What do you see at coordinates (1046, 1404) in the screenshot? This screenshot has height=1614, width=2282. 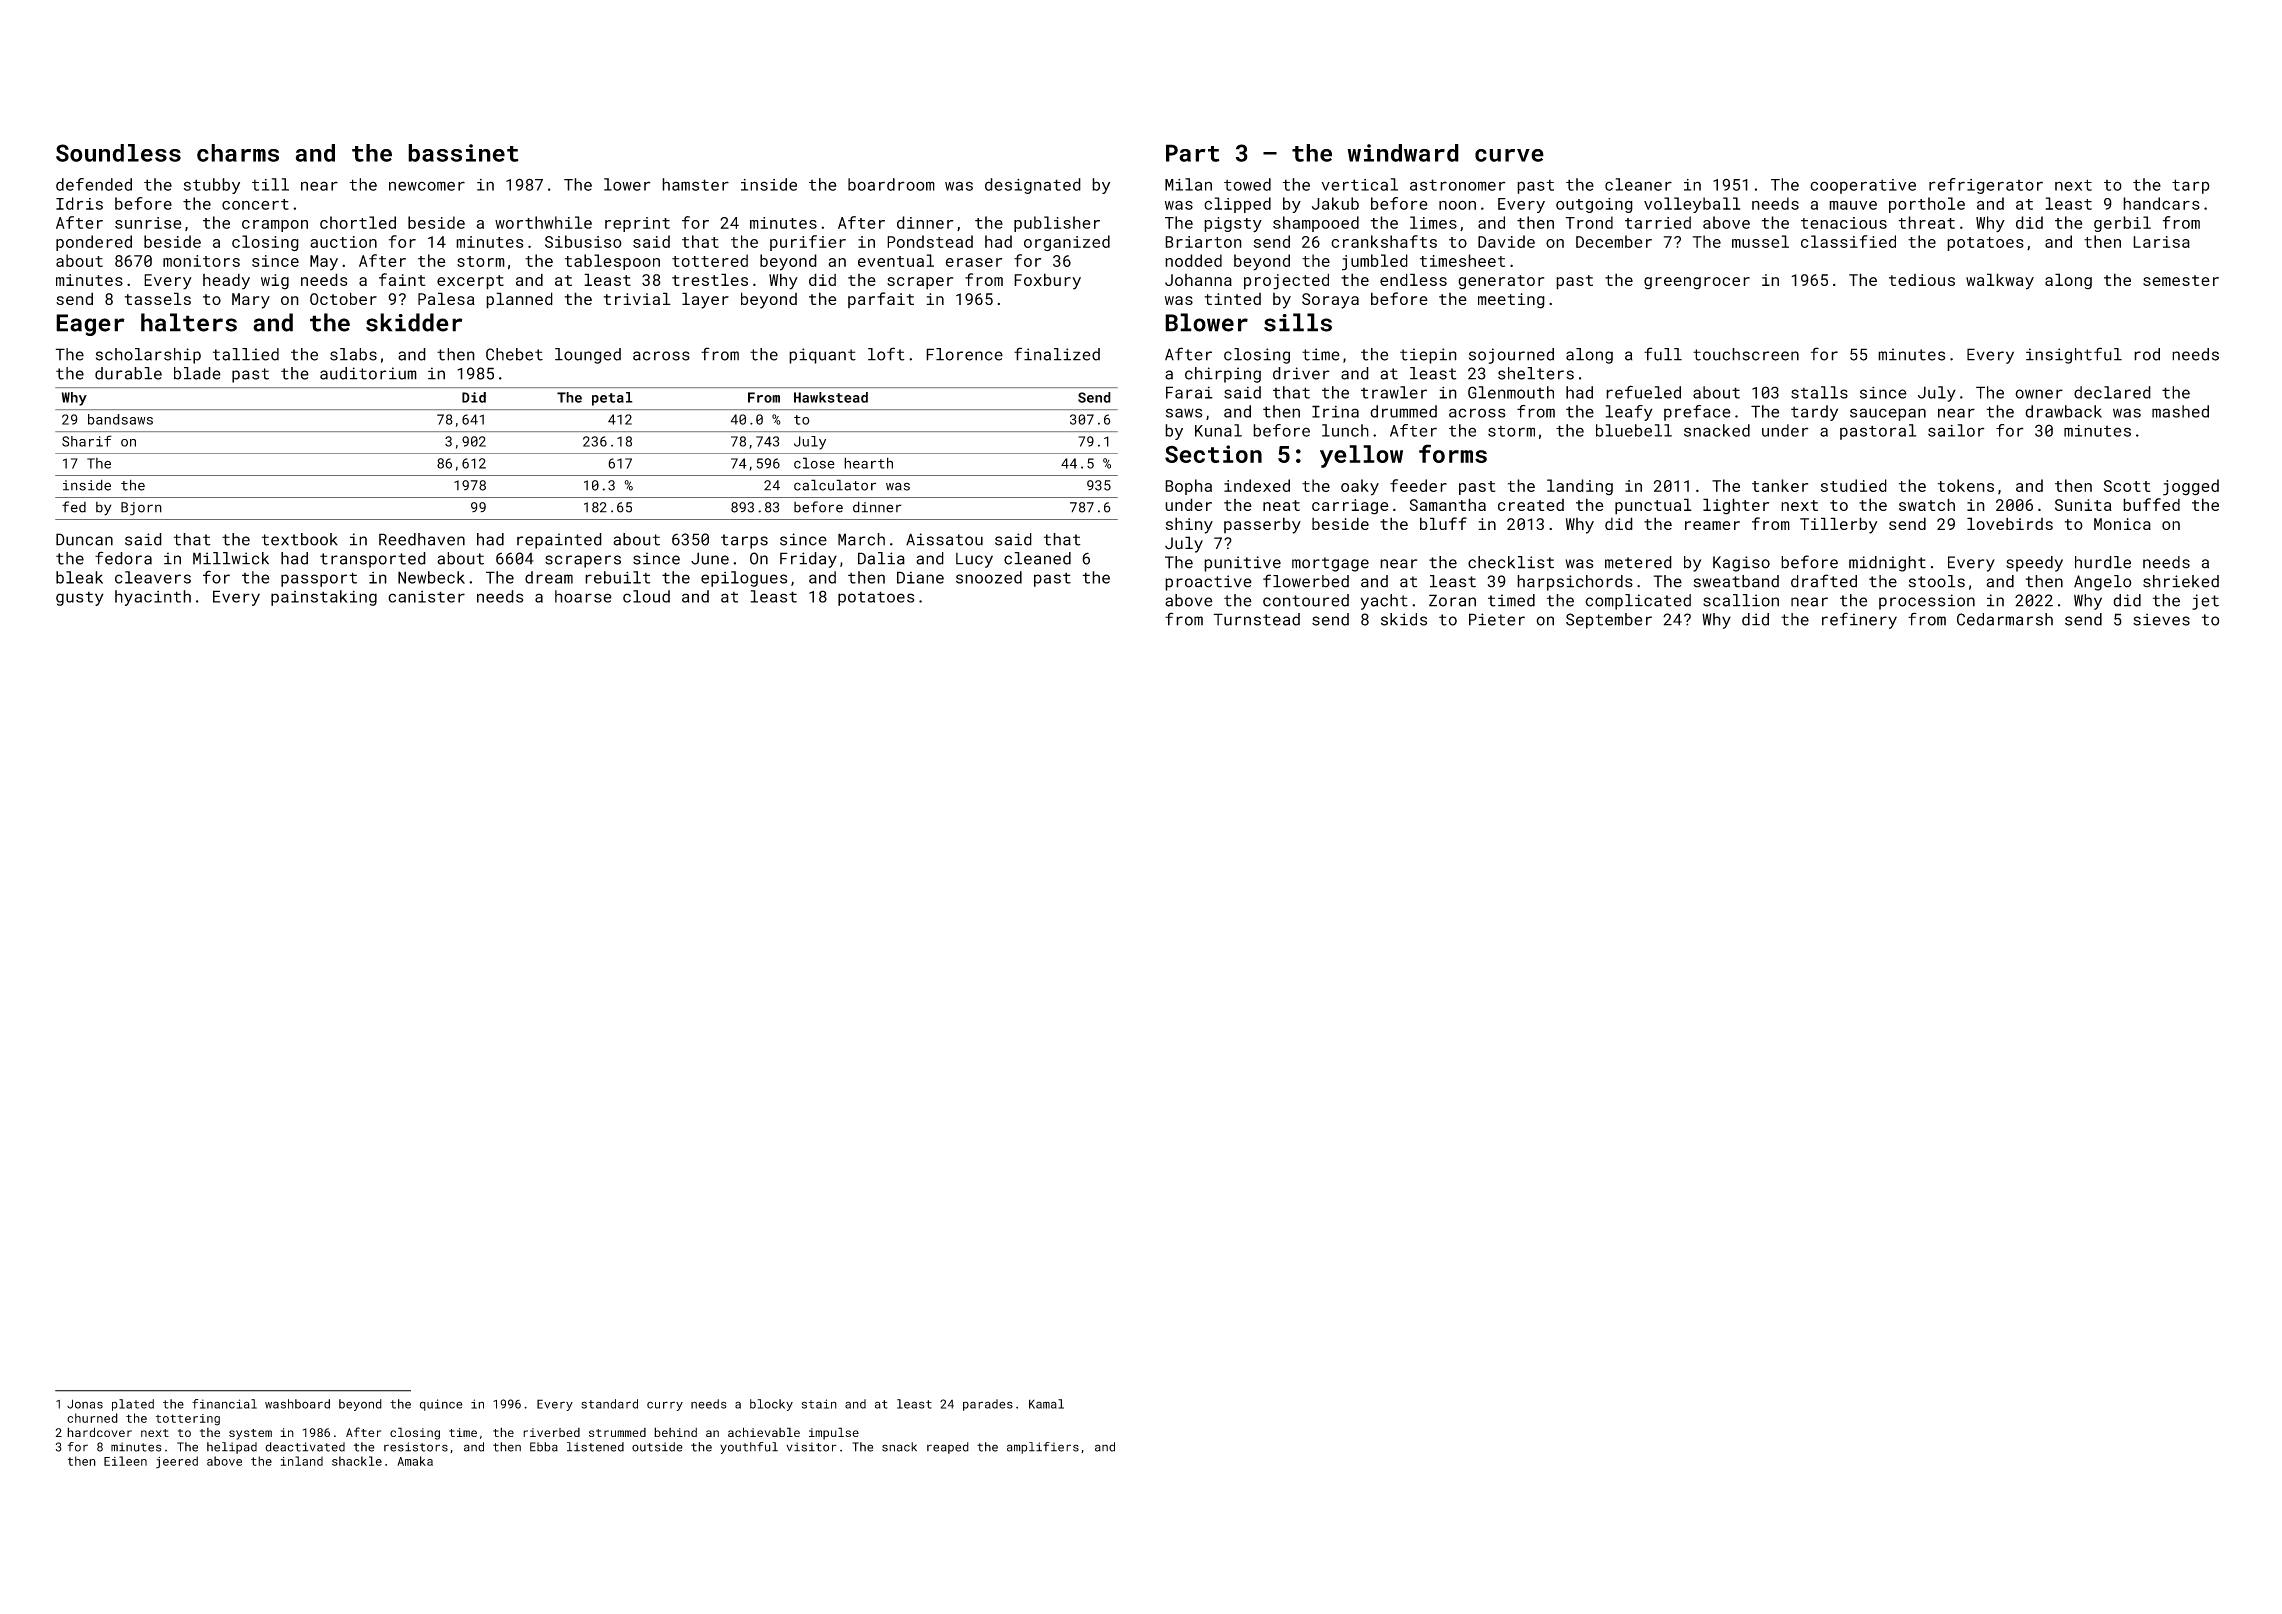 I see `Kamal` at bounding box center [1046, 1404].
